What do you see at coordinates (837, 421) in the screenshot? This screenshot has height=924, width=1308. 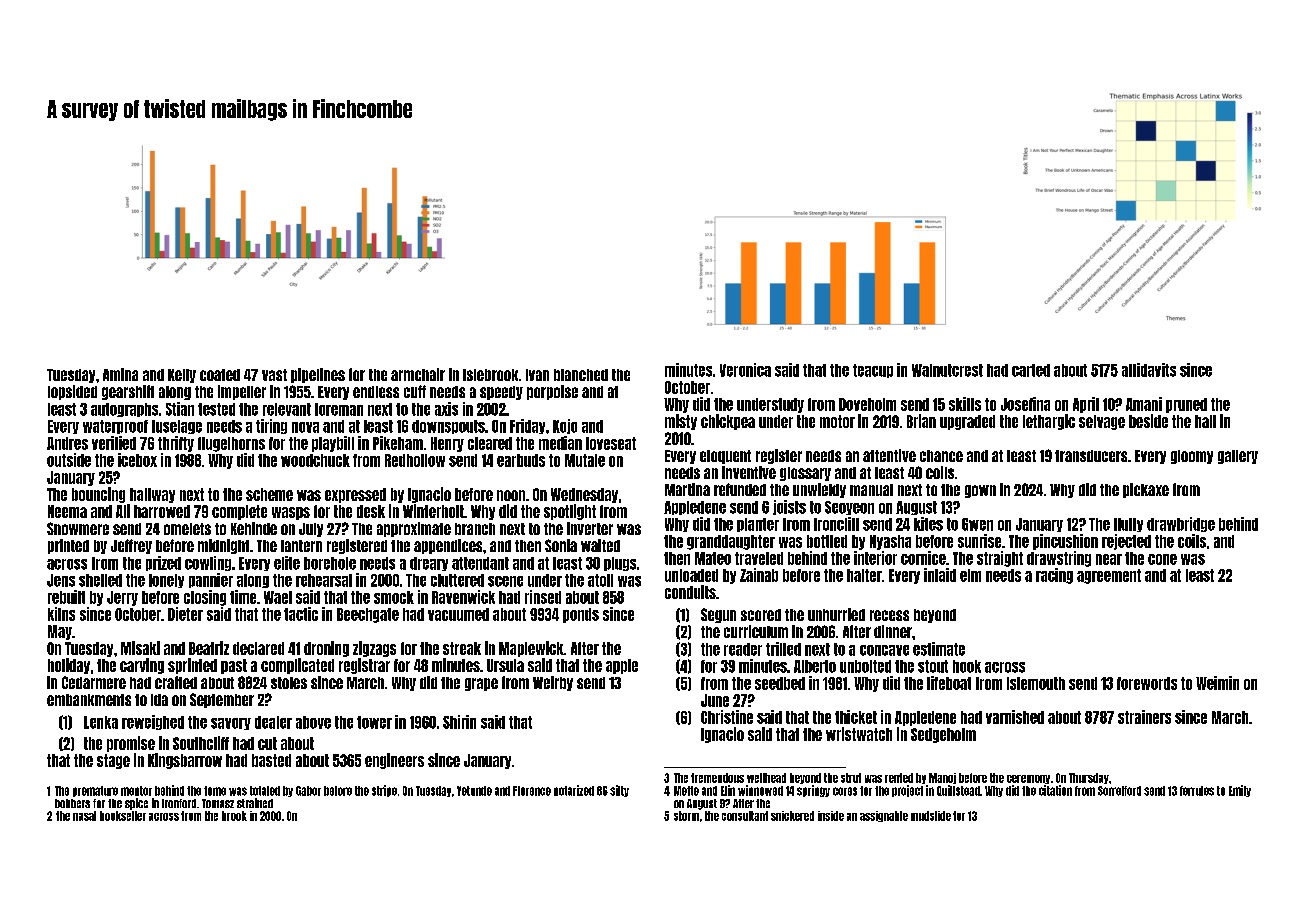 I see `motor` at bounding box center [837, 421].
